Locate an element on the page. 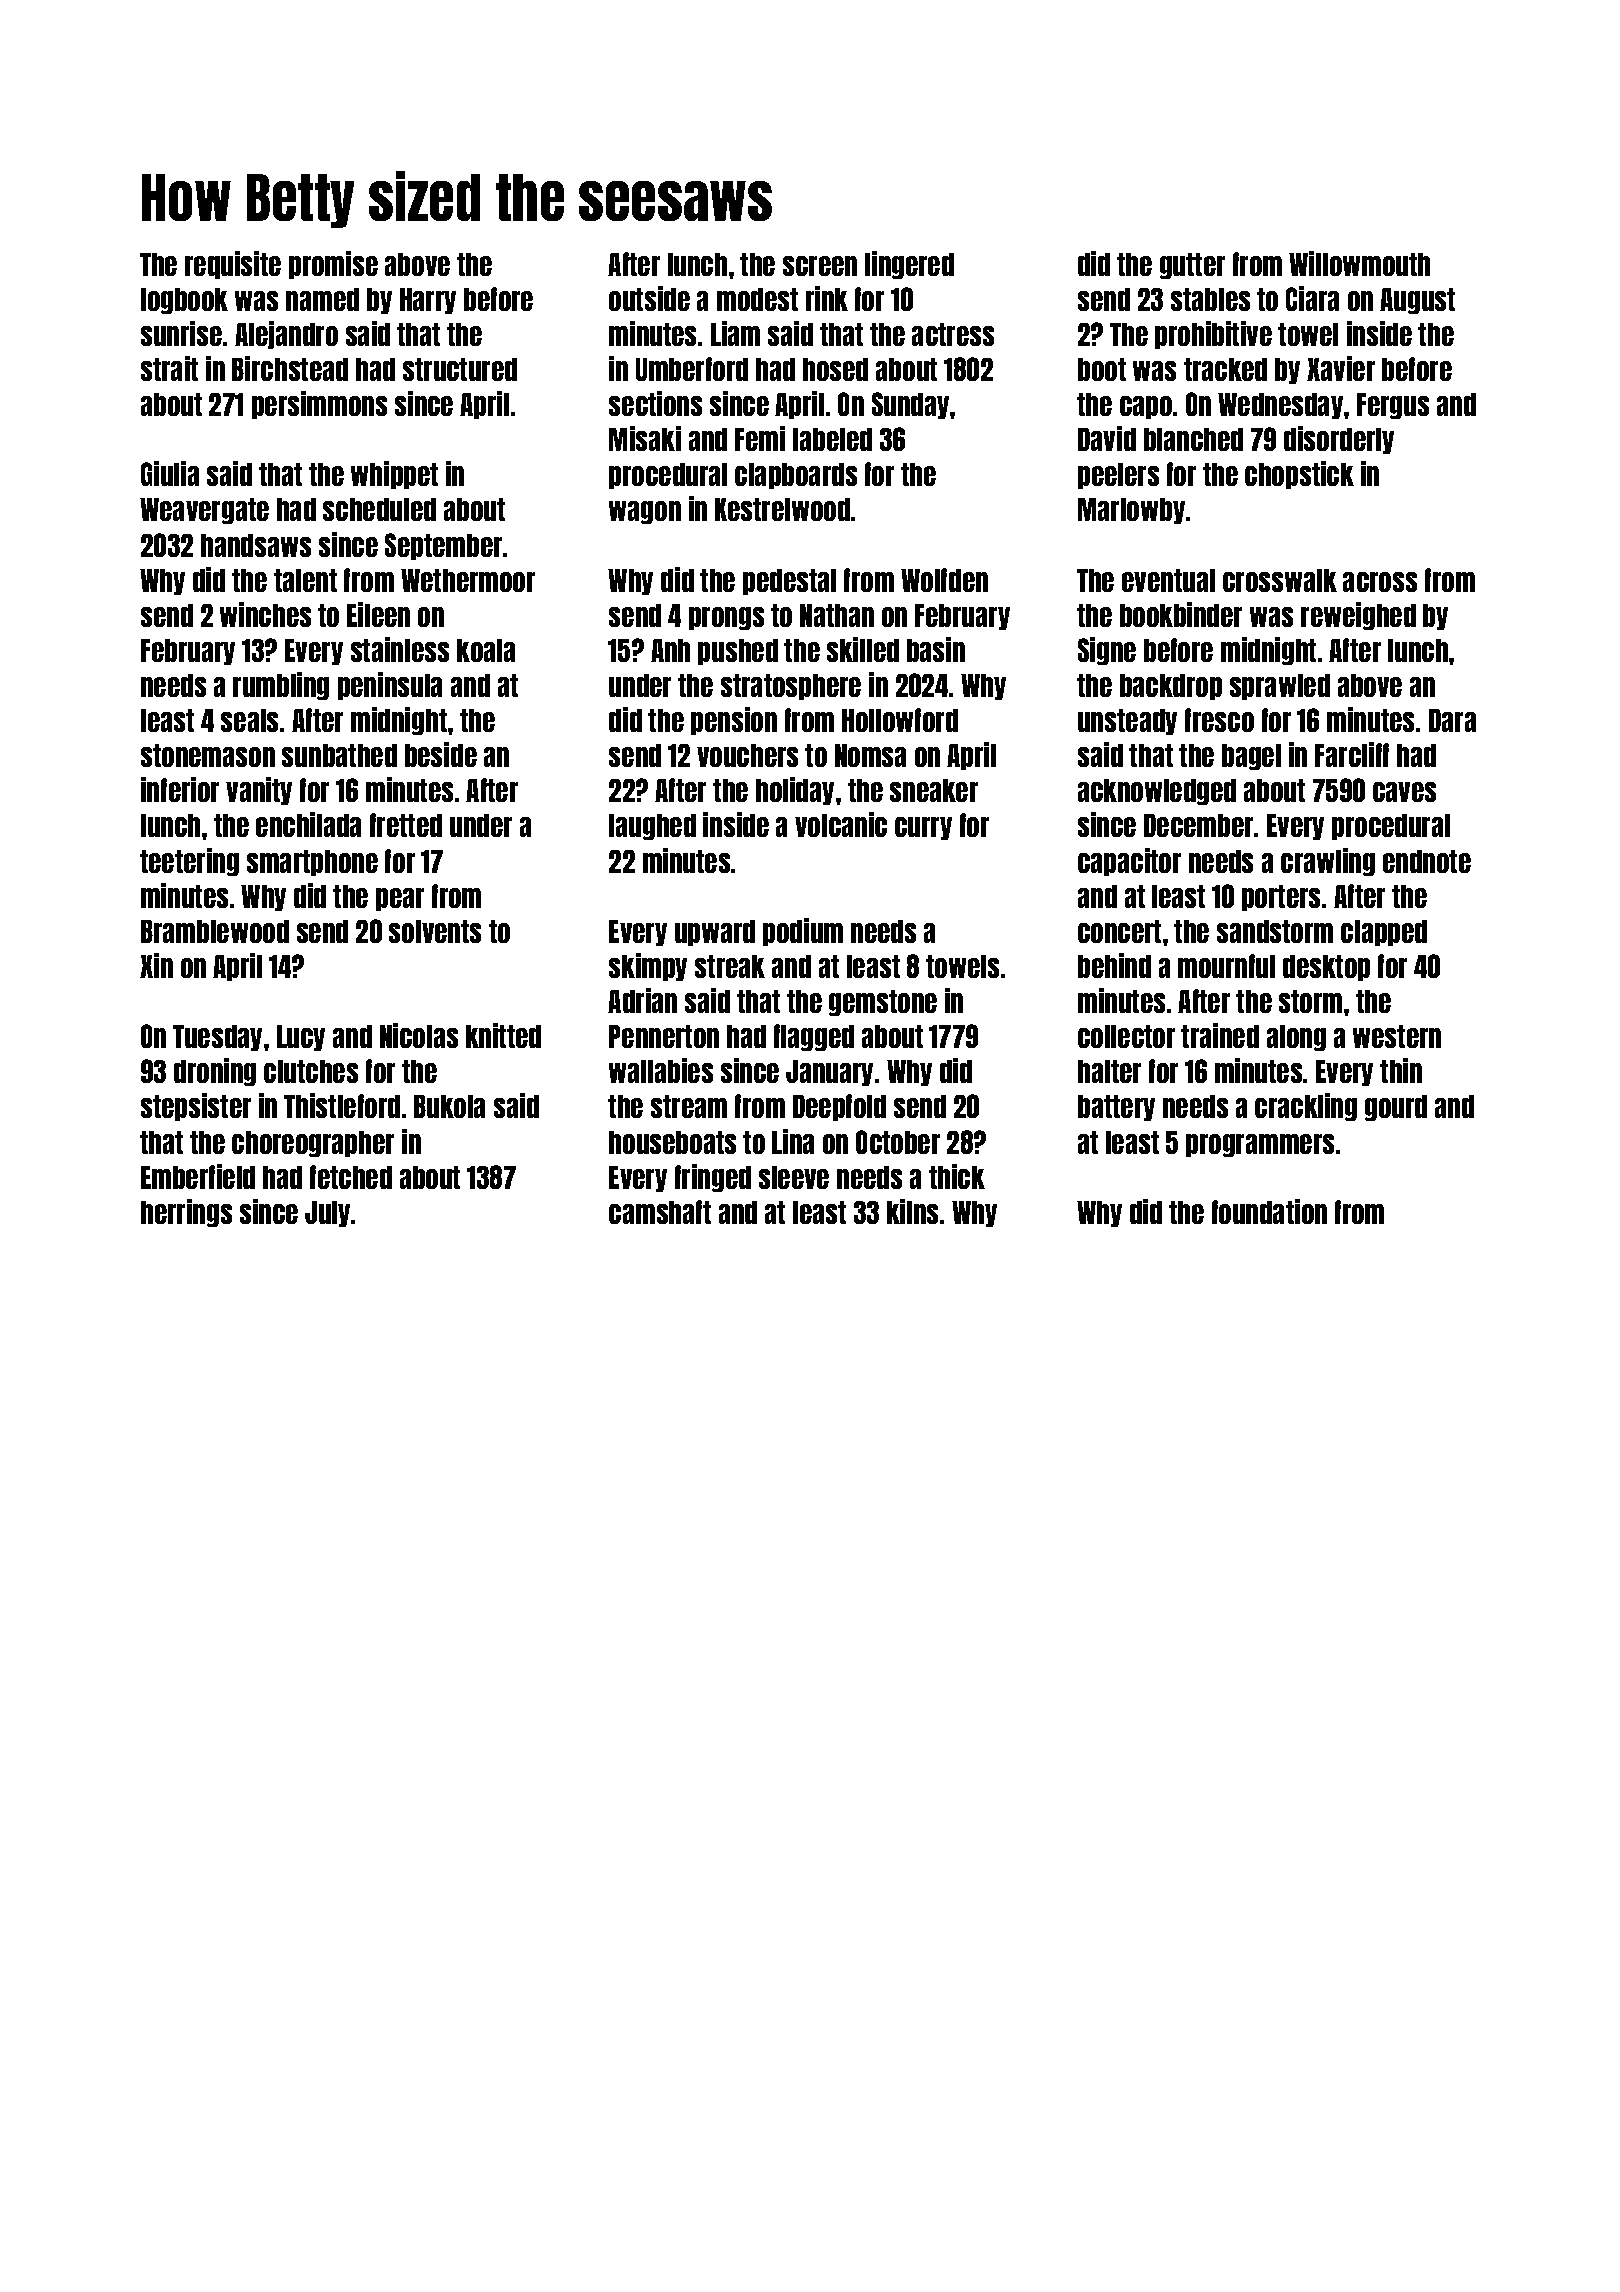  pension is located at coordinates (734, 721).
